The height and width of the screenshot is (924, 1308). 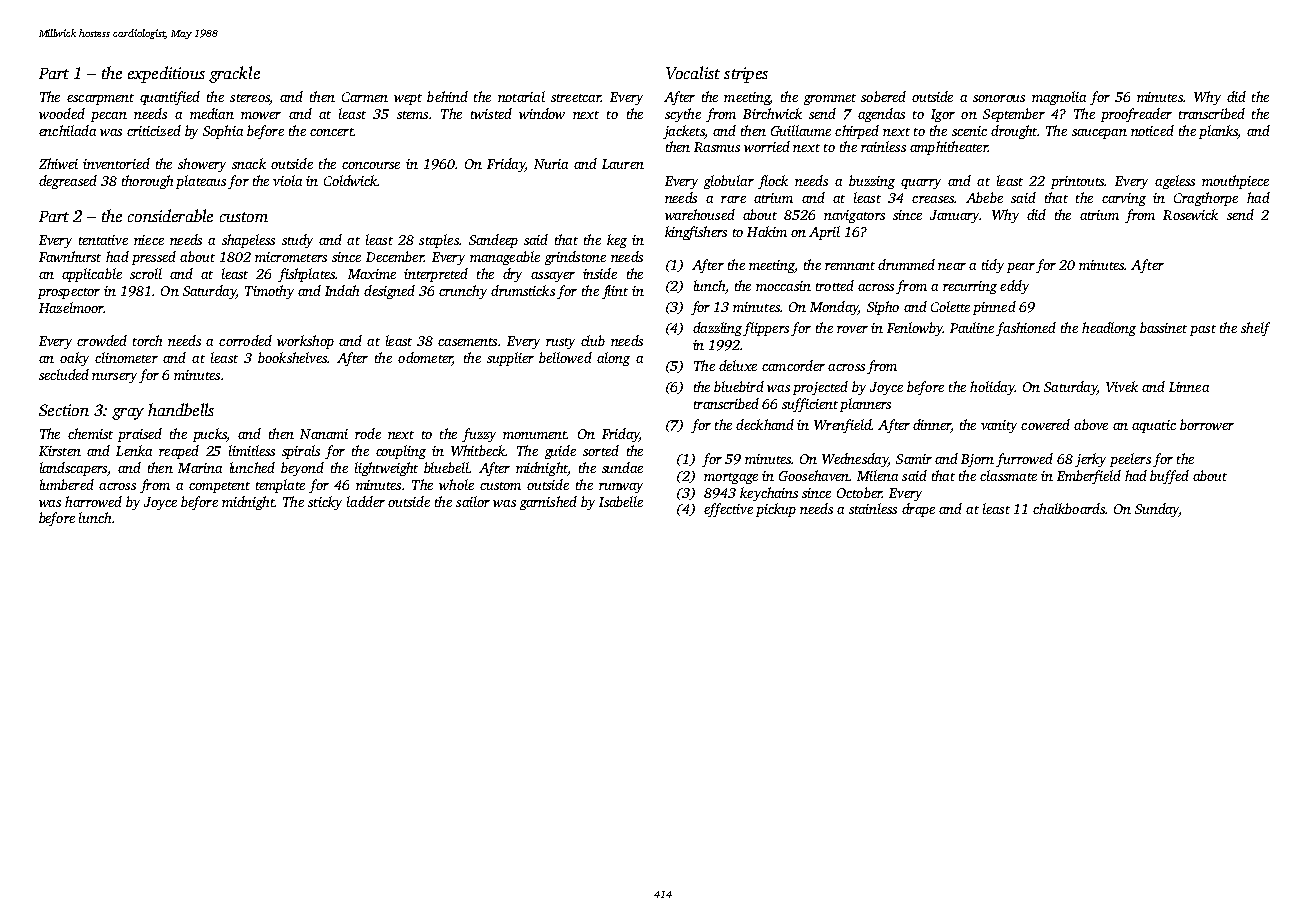 What do you see at coordinates (746, 75) in the screenshot?
I see `stripes` at bounding box center [746, 75].
